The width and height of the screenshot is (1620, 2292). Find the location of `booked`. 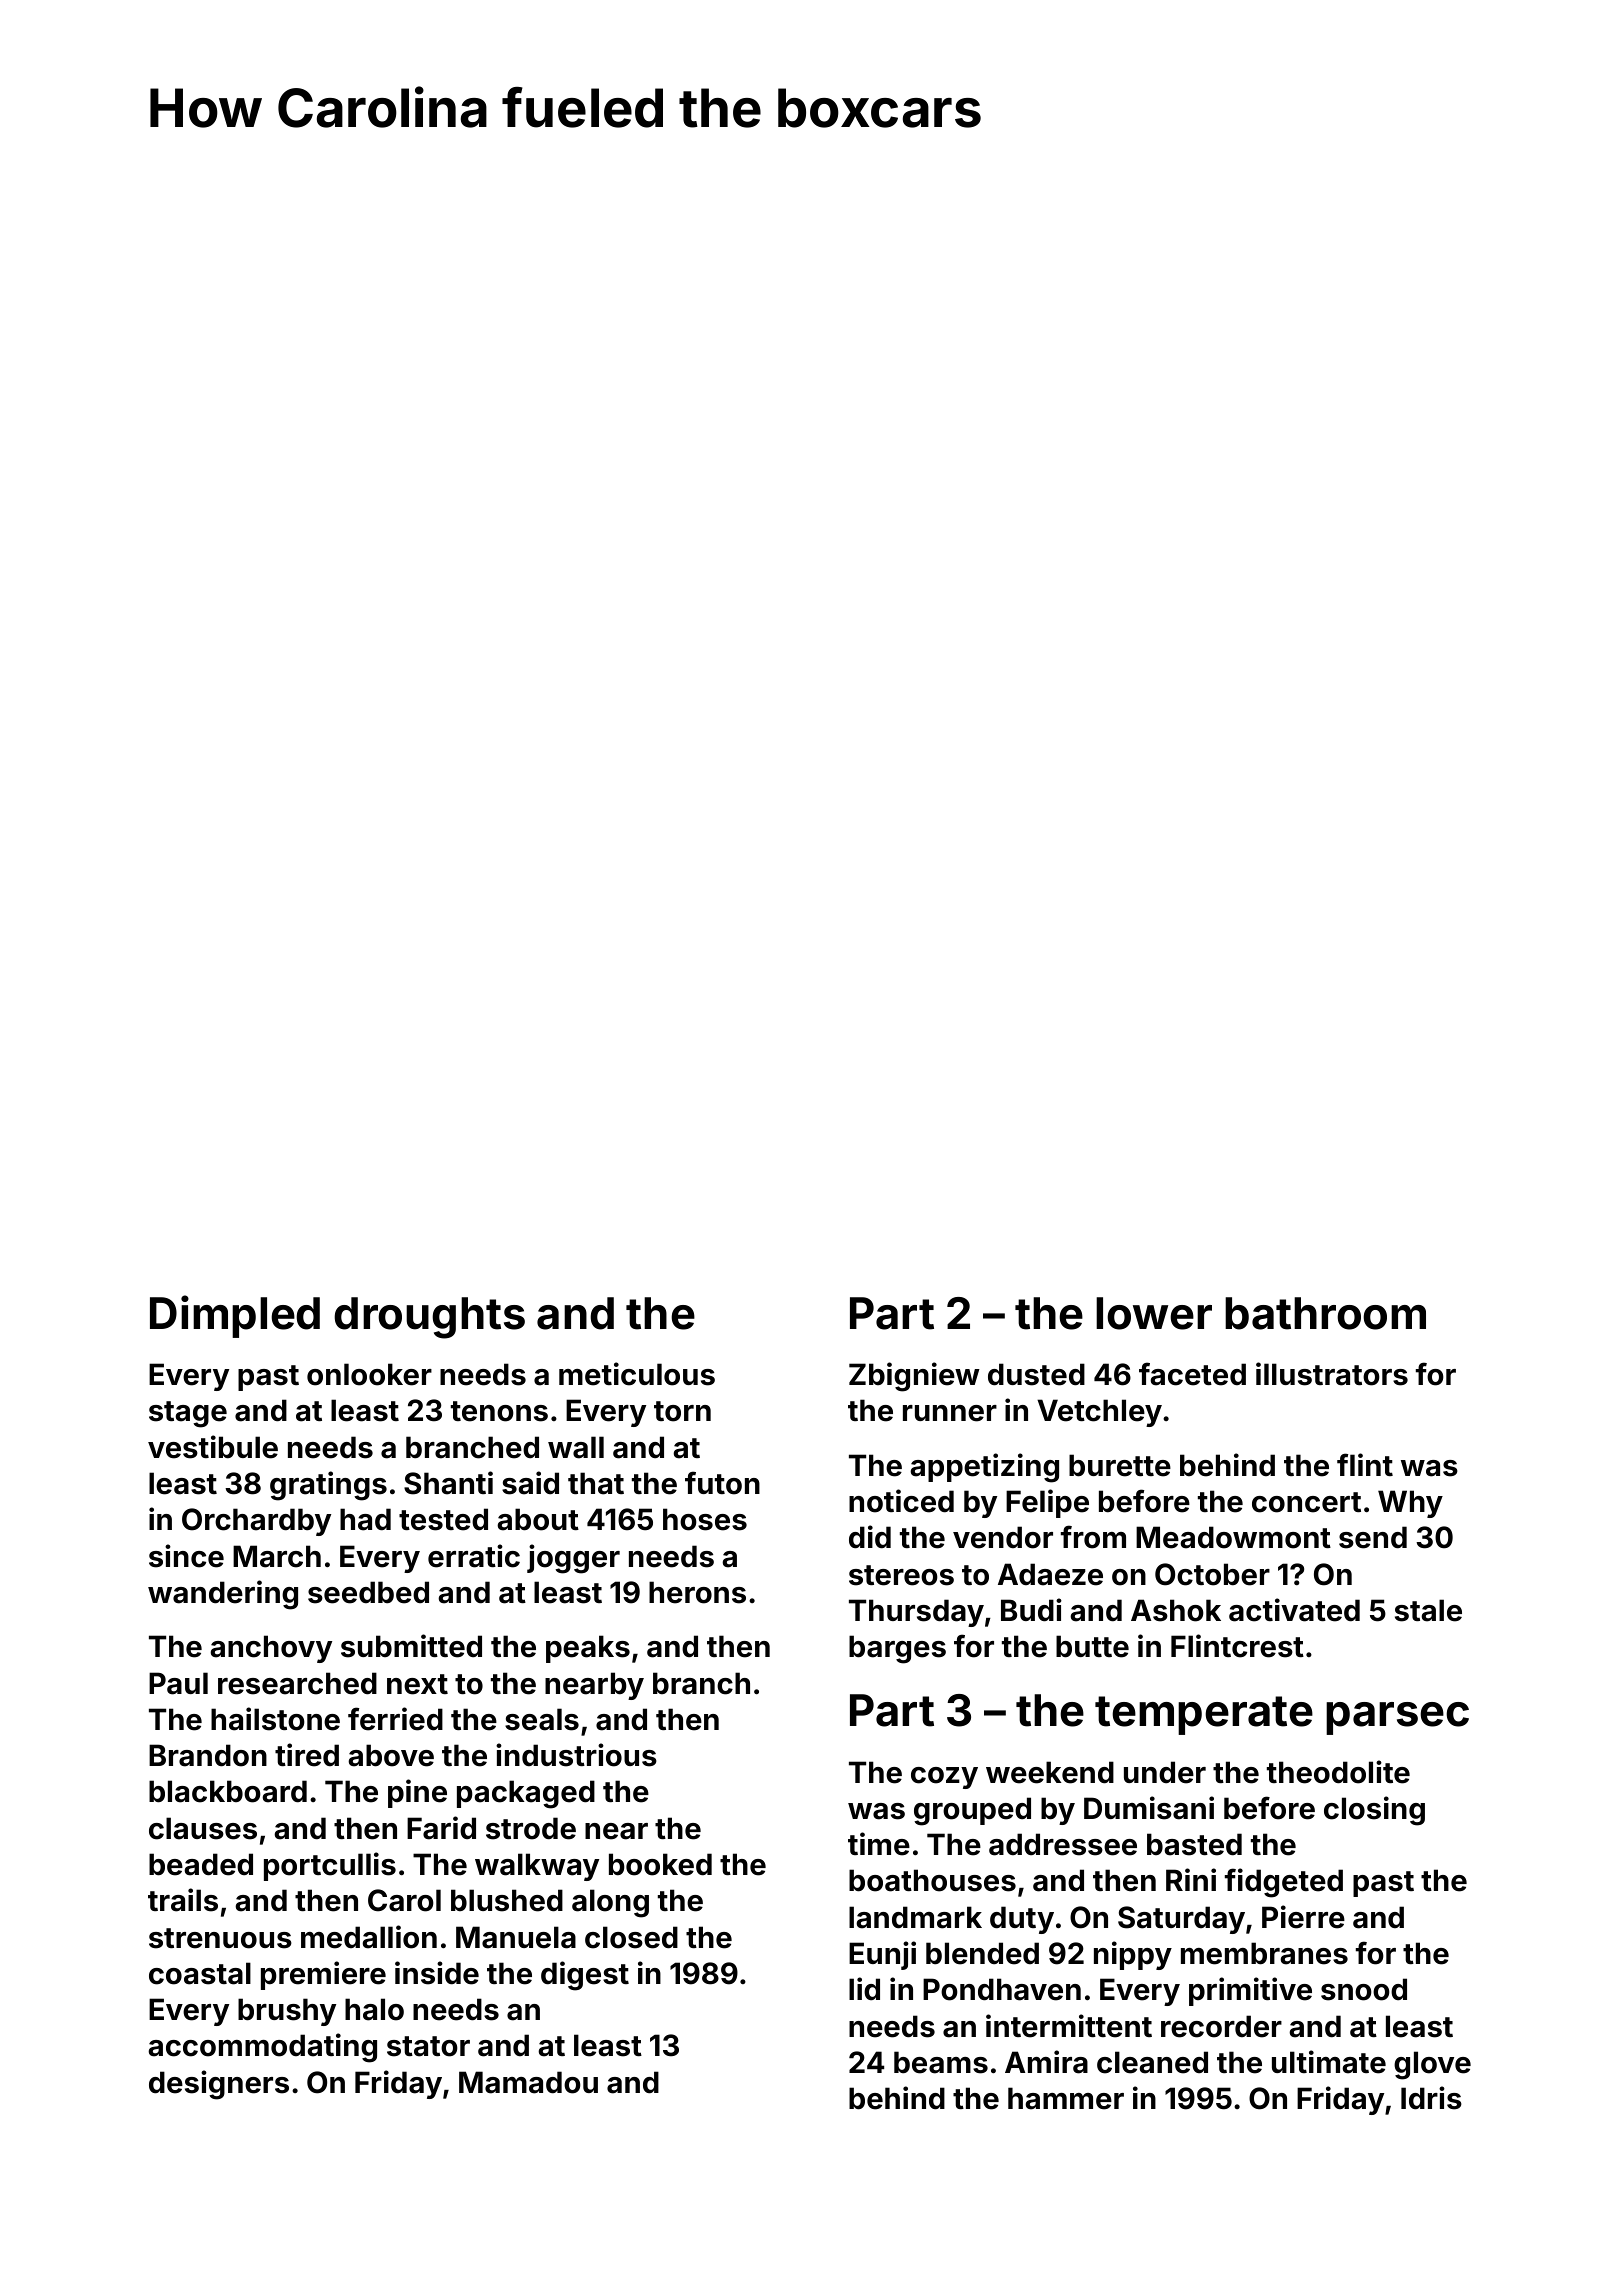

booked is located at coordinates (660, 1864).
